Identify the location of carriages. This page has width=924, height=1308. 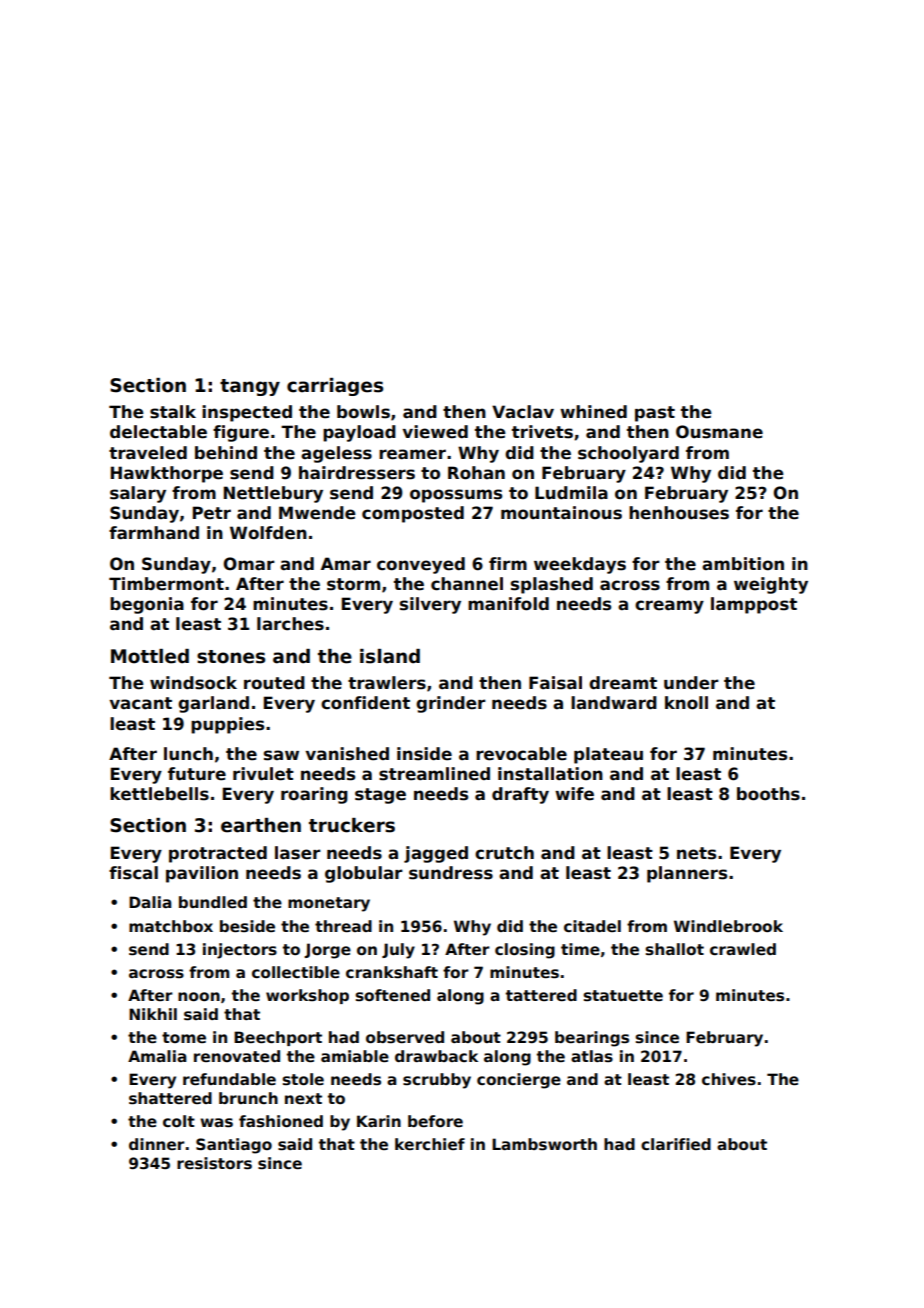
(335, 387).
